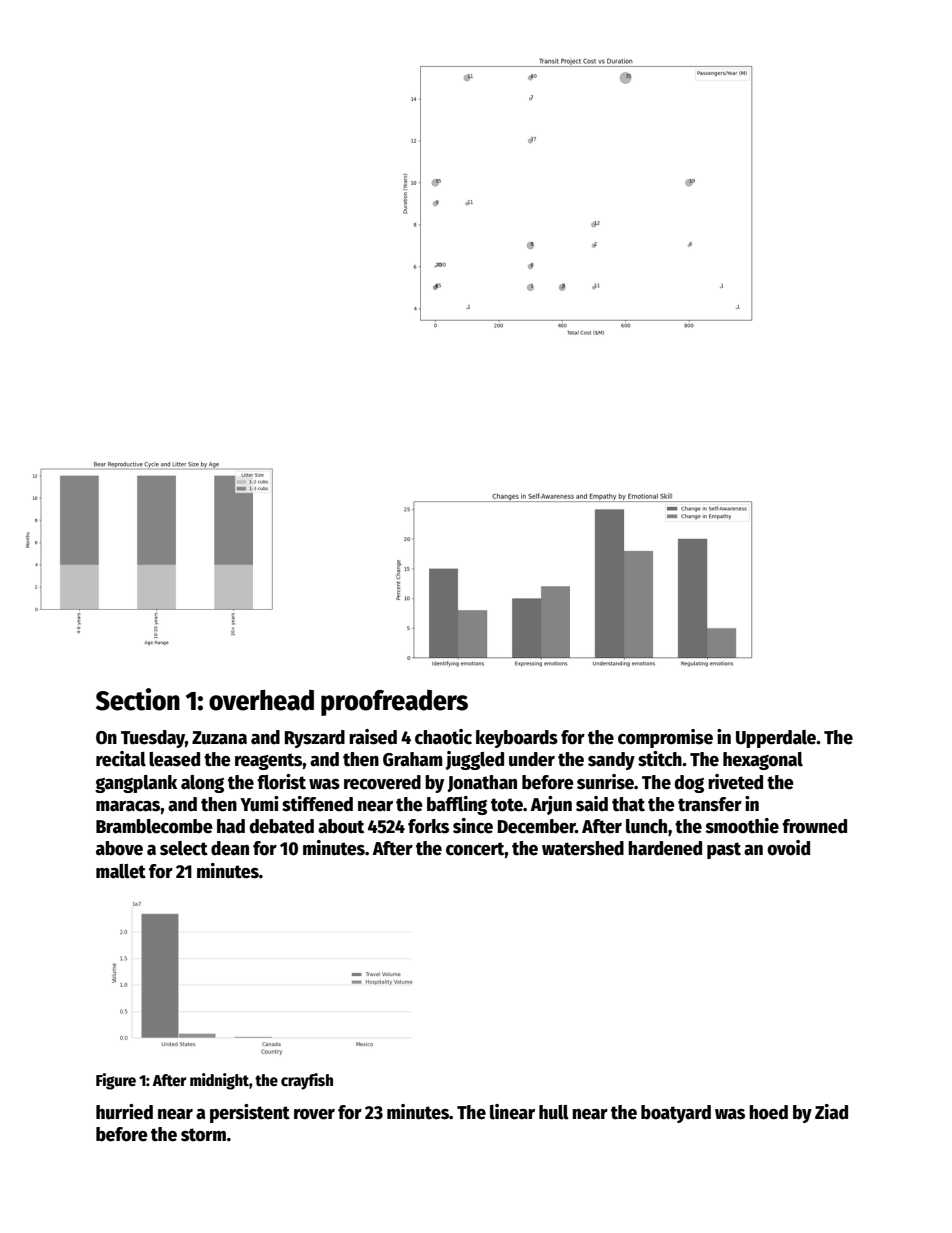  What do you see at coordinates (394, 703) in the screenshot?
I see `proofreaders` at bounding box center [394, 703].
